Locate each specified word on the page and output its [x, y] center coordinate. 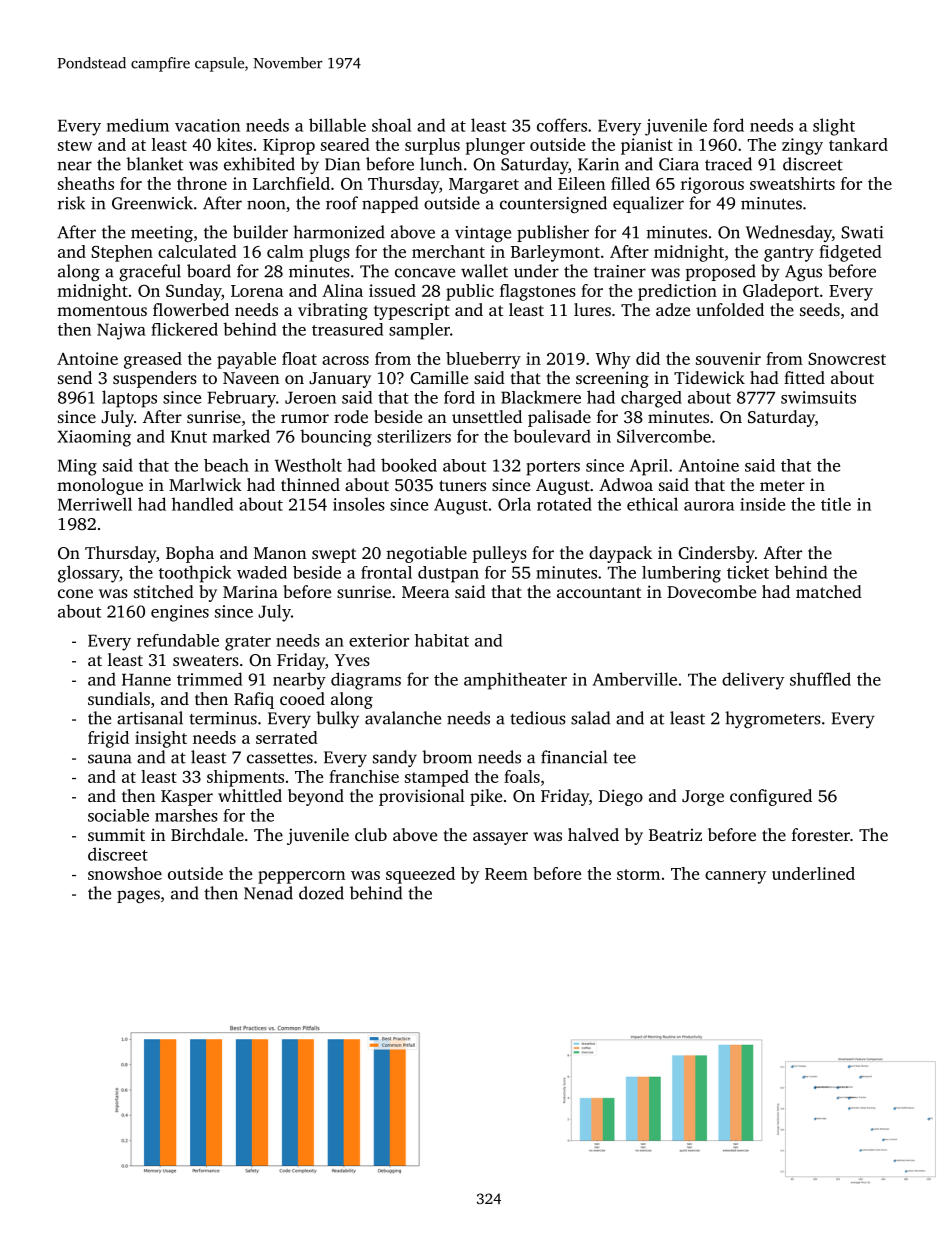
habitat [442, 640]
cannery [735, 877]
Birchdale [207, 834]
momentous [102, 310]
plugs [329, 253]
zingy [802, 146]
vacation [207, 125]
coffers [562, 125]
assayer [500, 838]
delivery [753, 681]
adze [673, 309]
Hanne [146, 679]
